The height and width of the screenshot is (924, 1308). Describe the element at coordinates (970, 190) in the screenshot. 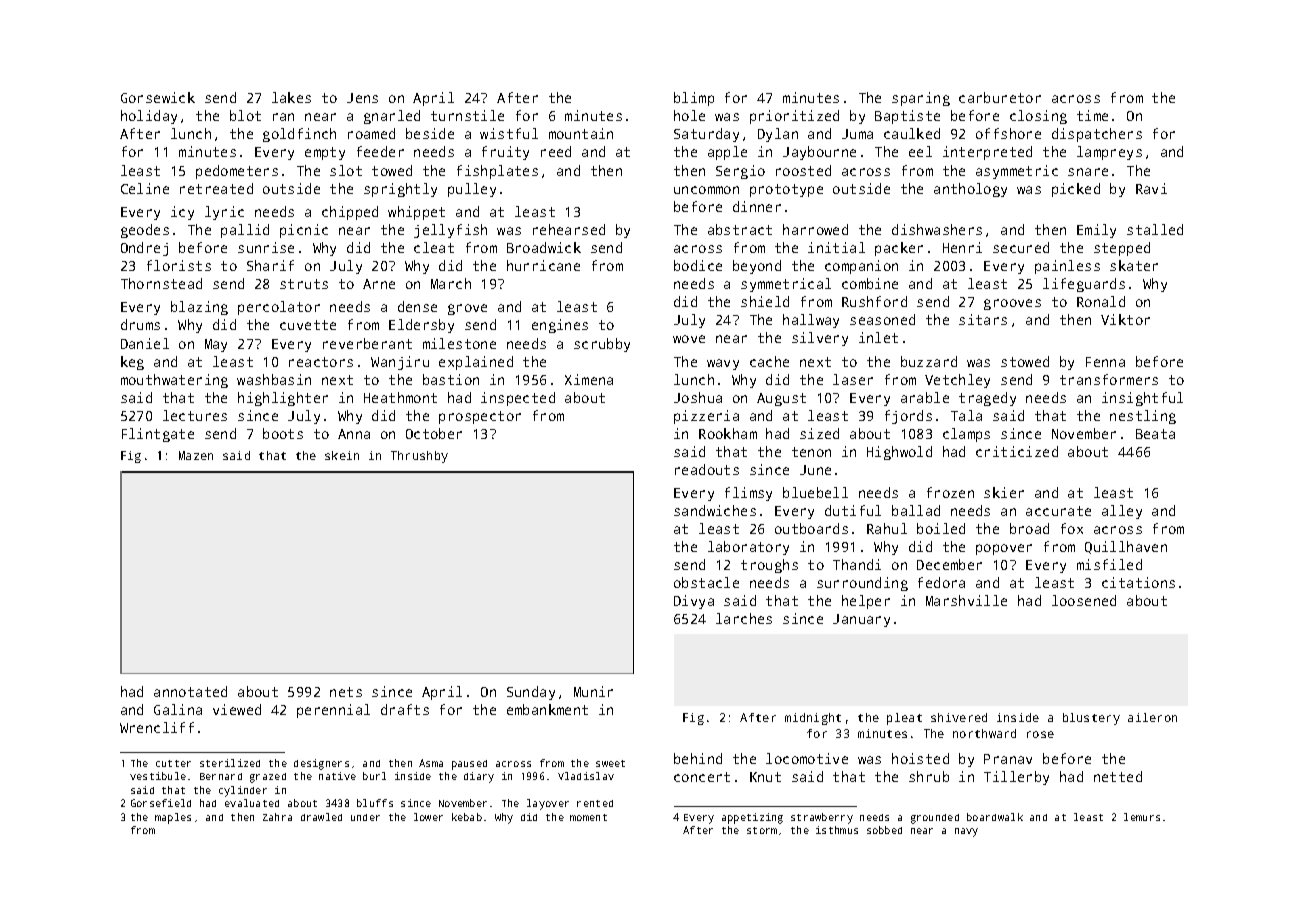

I see `anthology` at that location.
